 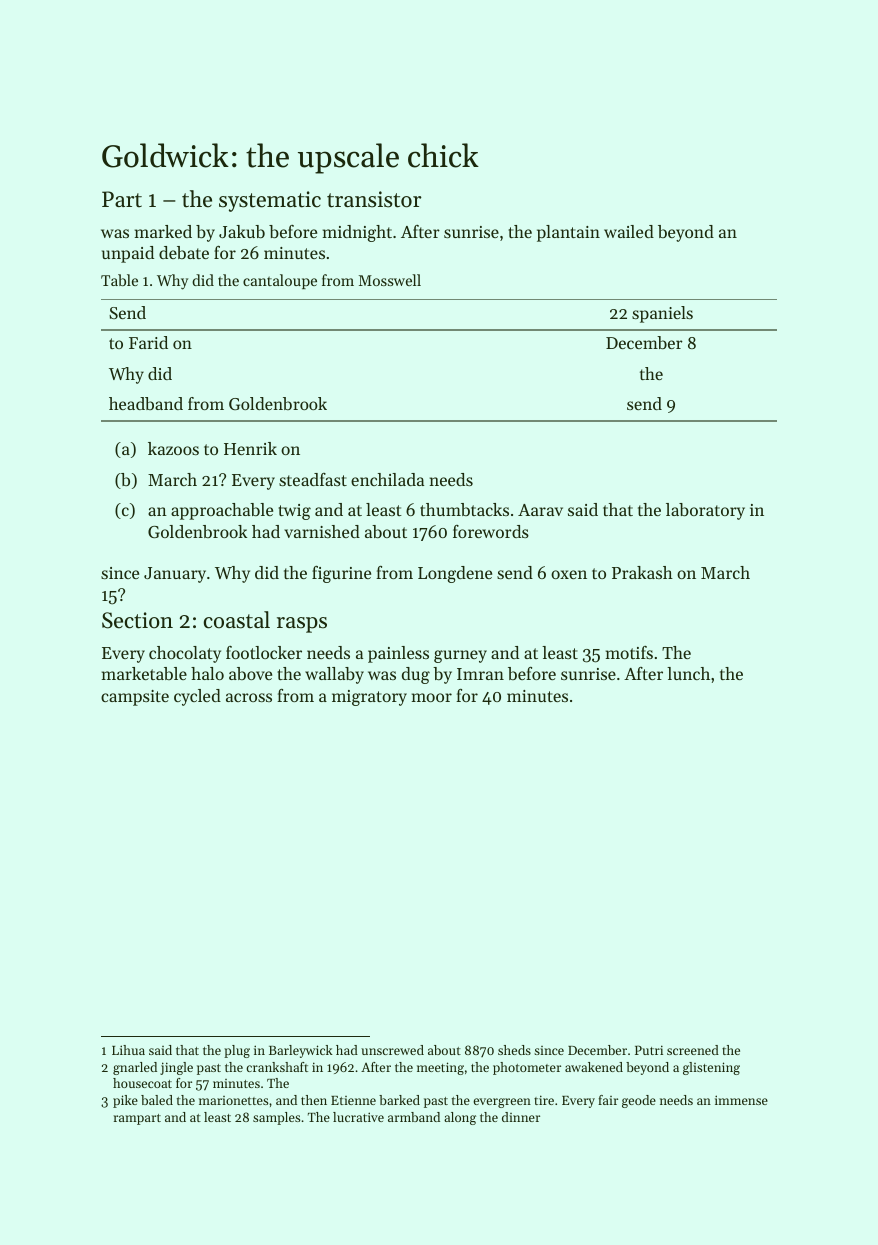 What do you see at coordinates (432, 697) in the page?
I see `moor` at bounding box center [432, 697].
